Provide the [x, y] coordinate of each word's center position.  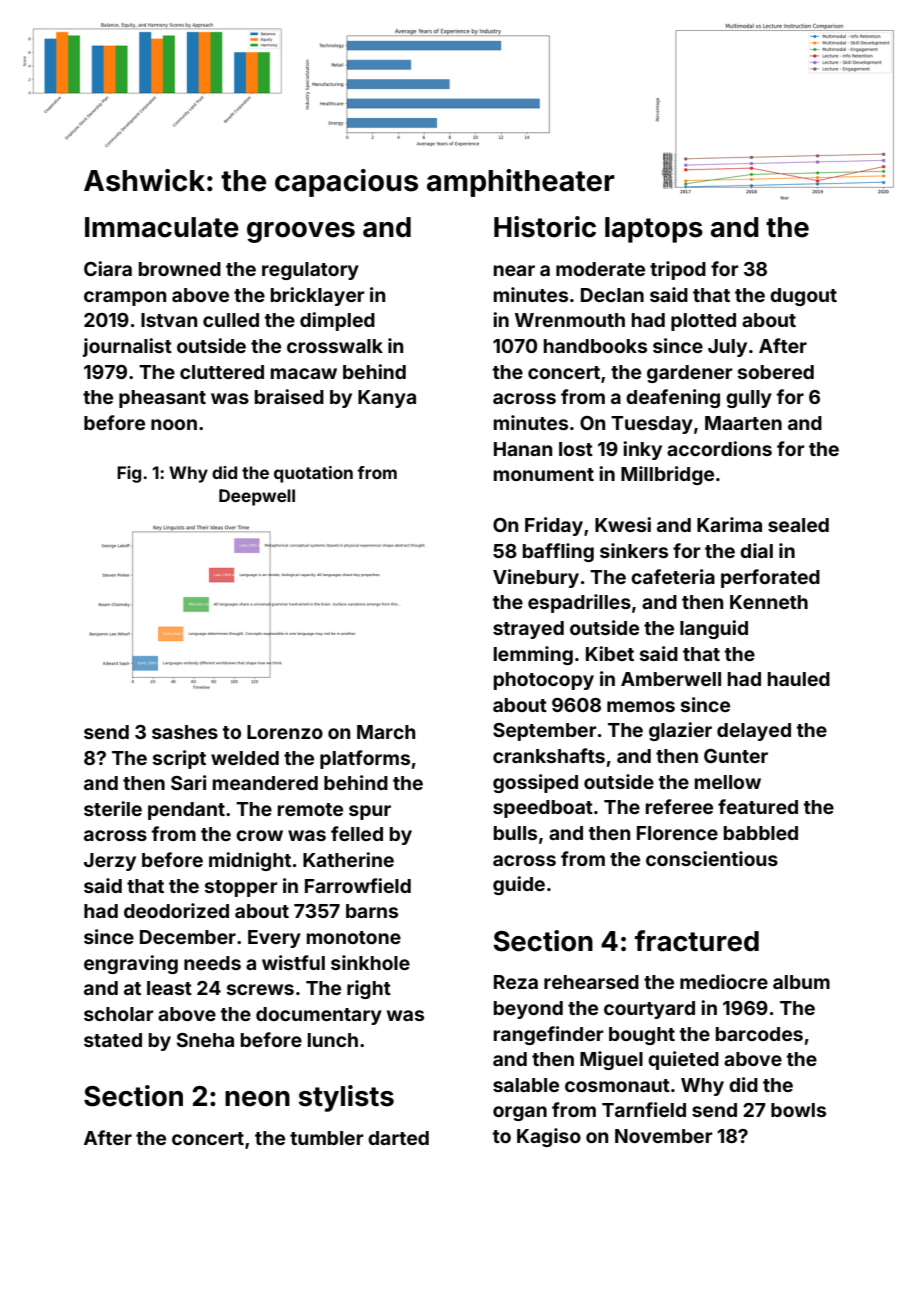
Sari [188, 782]
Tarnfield [644, 1109]
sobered [776, 372]
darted [398, 1138]
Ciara [108, 268]
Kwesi [623, 524]
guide [519, 885]
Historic [545, 227]
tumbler [327, 1138]
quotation [313, 474]
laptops [654, 230]
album [801, 982]
